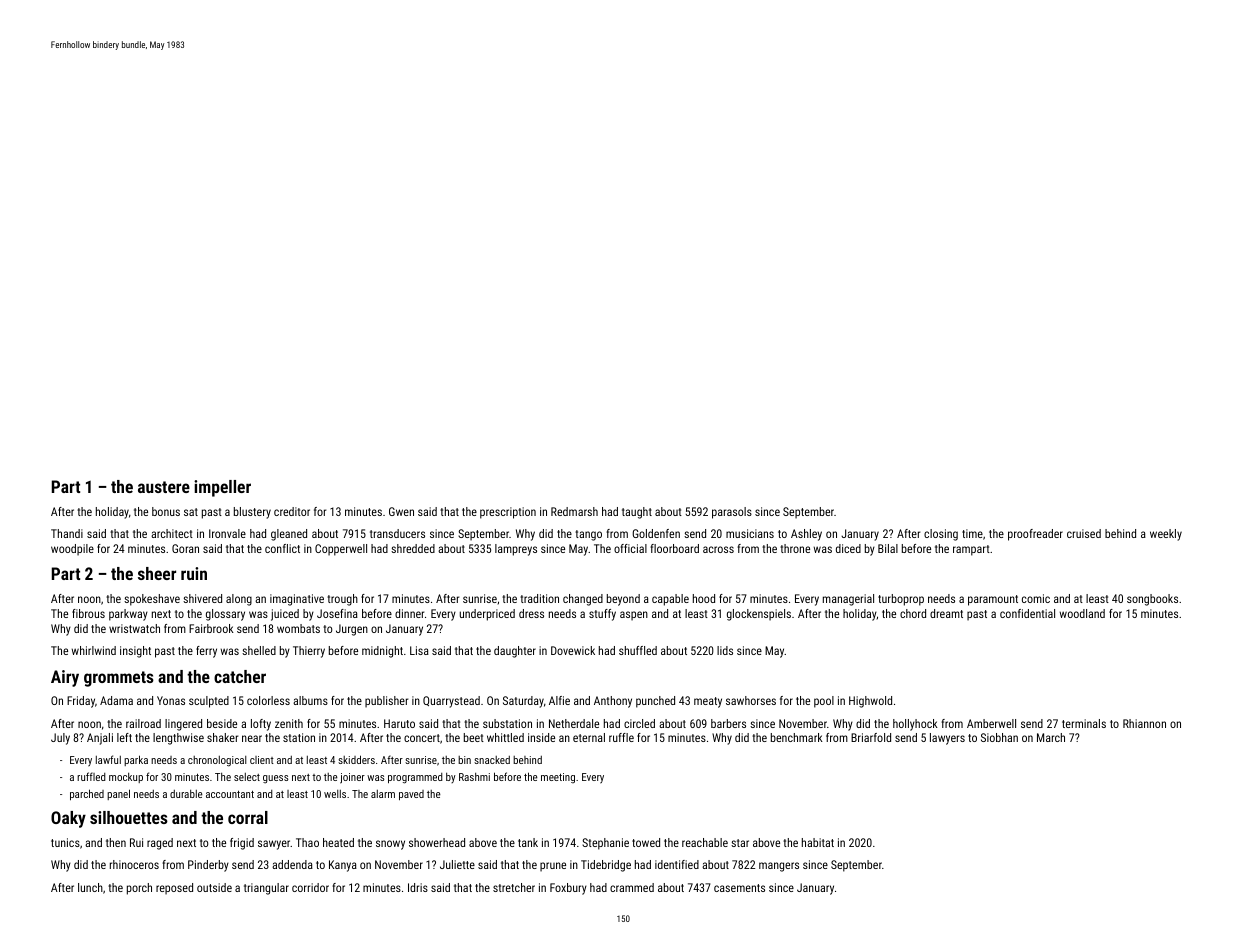 This image has height=952, width=1233. What do you see at coordinates (573, 650) in the image?
I see `Dovewick` at bounding box center [573, 650].
